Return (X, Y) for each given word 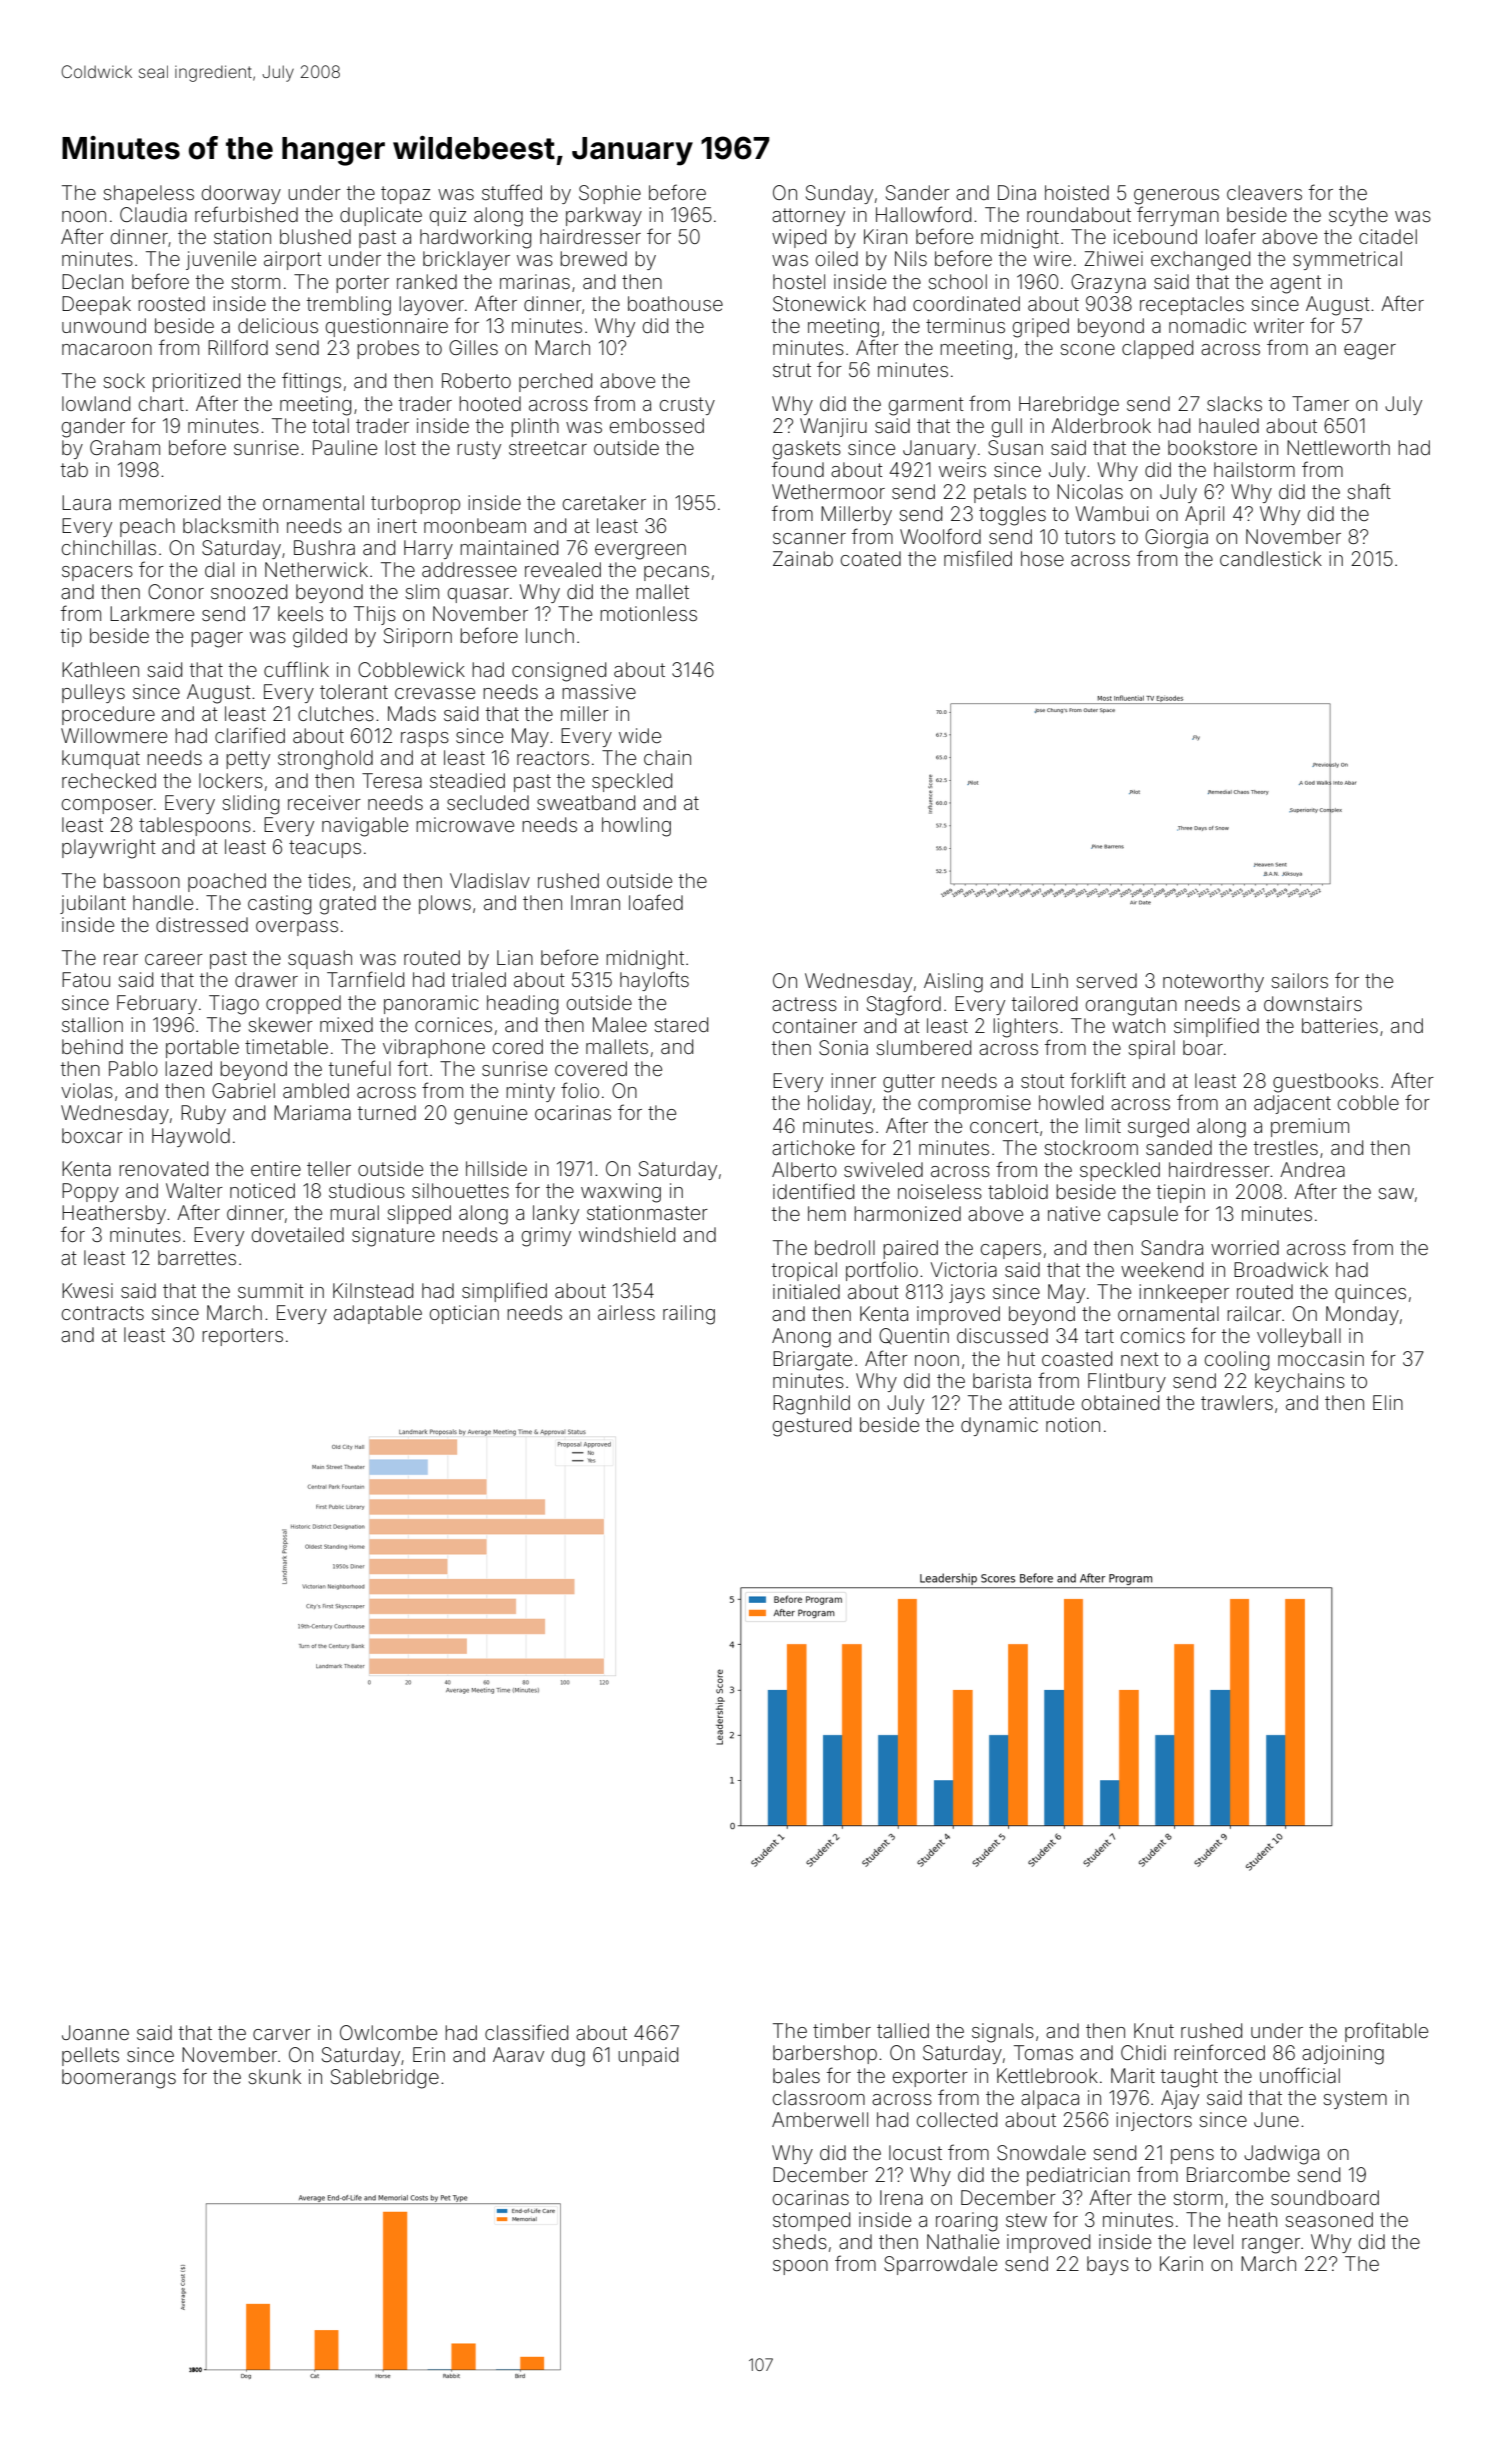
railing (689, 1315)
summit (271, 1290)
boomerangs (119, 2079)
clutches (336, 713)
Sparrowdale (940, 2265)
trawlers (1237, 1402)
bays (1108, 2265)
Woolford (940, 536)
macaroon (107, 349)
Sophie (610, 194)
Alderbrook (1101, 425)
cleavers (1264, 192)
